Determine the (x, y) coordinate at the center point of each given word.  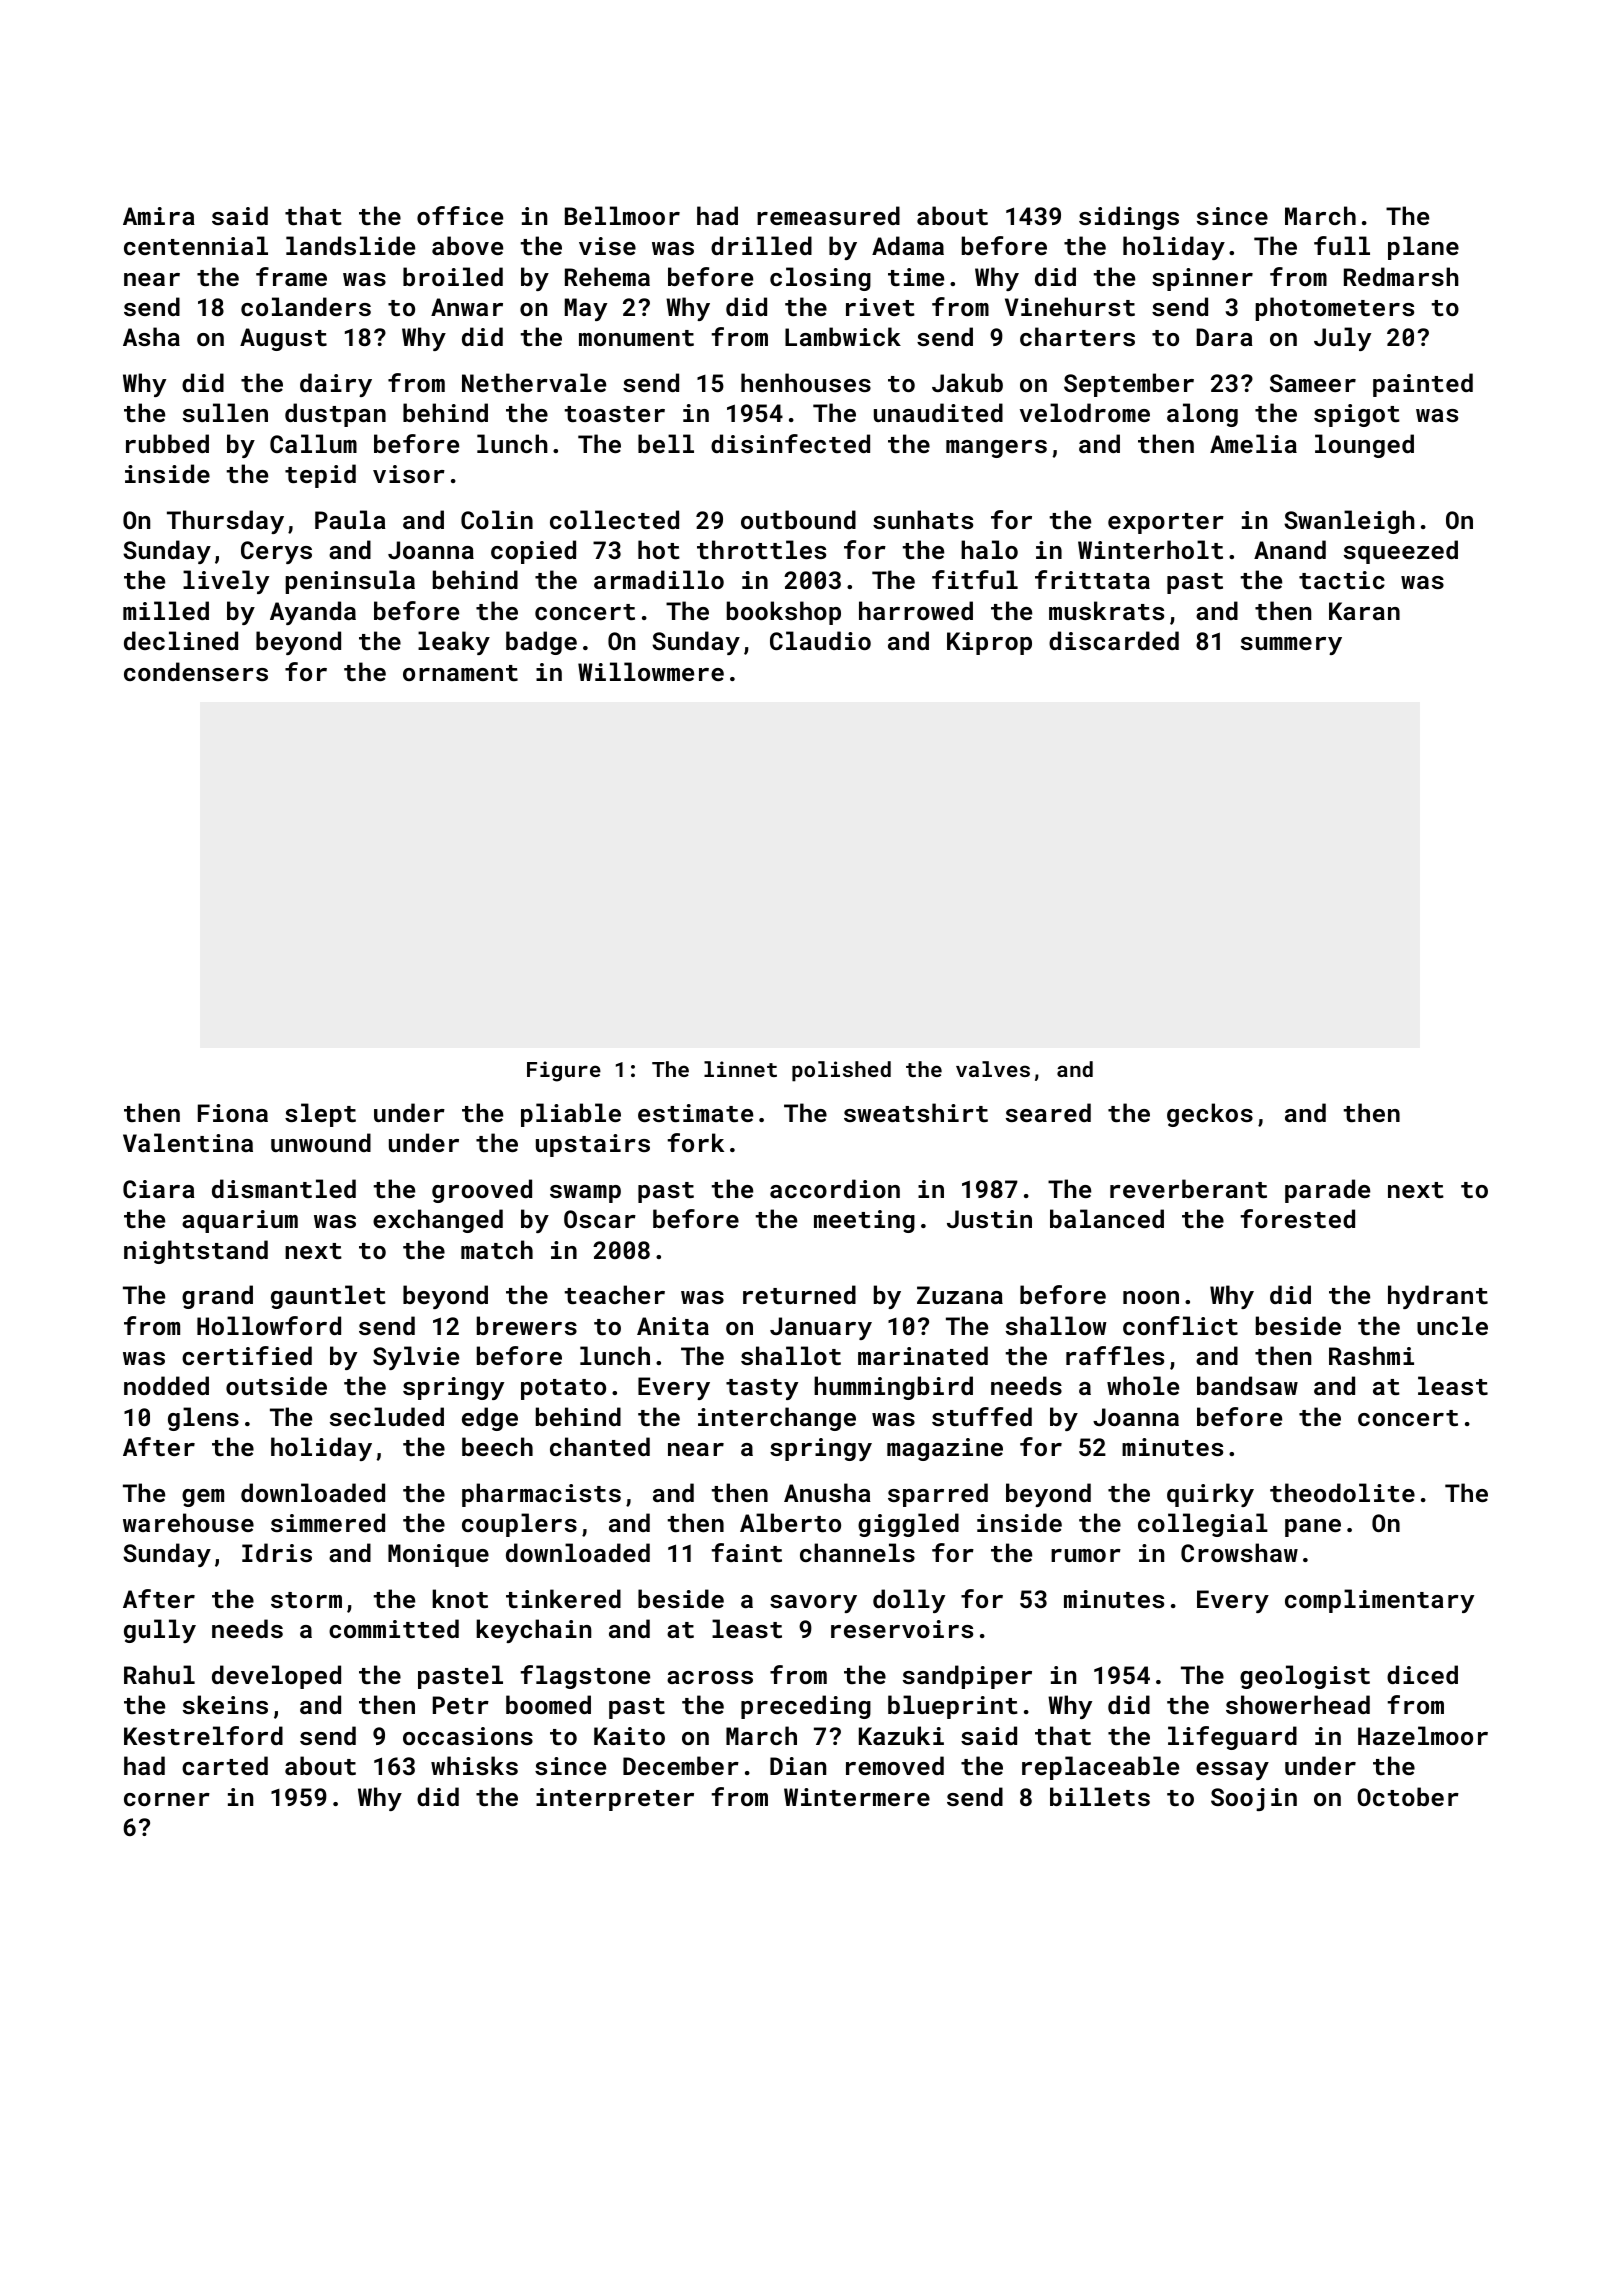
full (1342, 245)
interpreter (615, 1799)
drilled (761, 245)
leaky (454, 643)
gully (160, 1631)
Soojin (1254, 1799)
